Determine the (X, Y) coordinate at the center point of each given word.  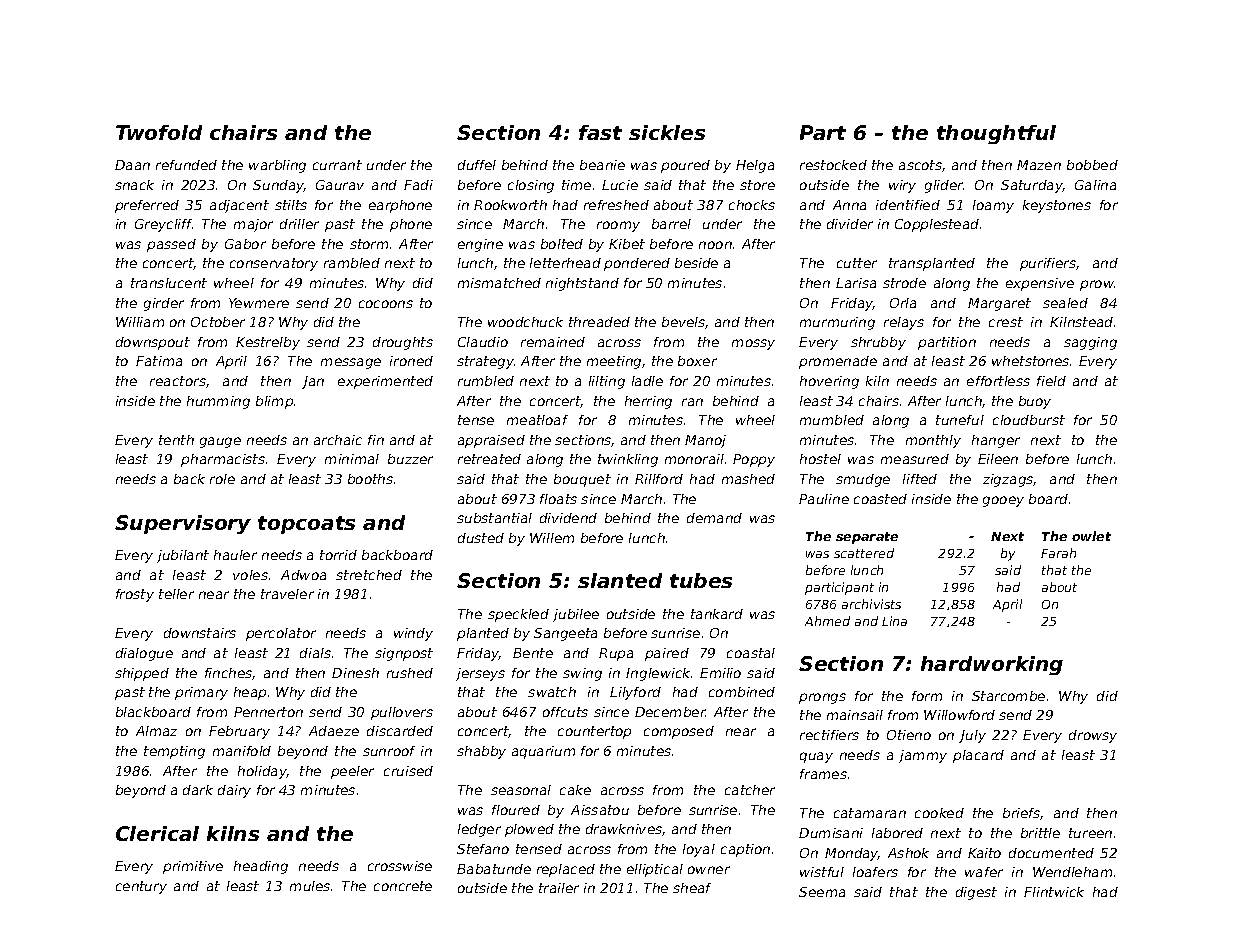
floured (516, 810)
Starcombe (1008, 696)
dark (198, 790)
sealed (1065, 303)
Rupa (616, 654)
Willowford (959, 715)
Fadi (418, 185)
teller (176, 594)
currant (337, 165)
